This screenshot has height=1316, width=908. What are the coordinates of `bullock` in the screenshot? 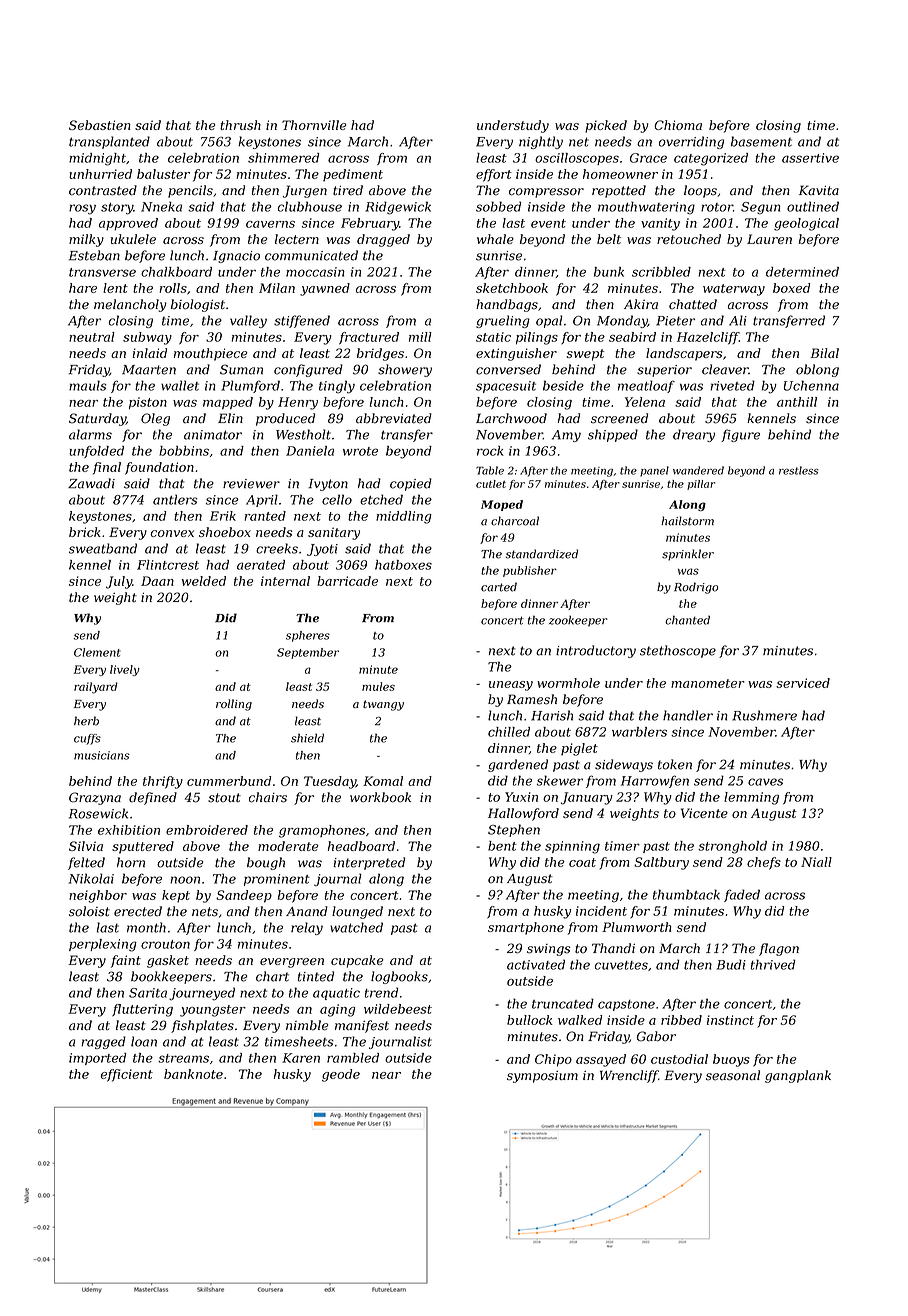 It's located at (530, 1020).
